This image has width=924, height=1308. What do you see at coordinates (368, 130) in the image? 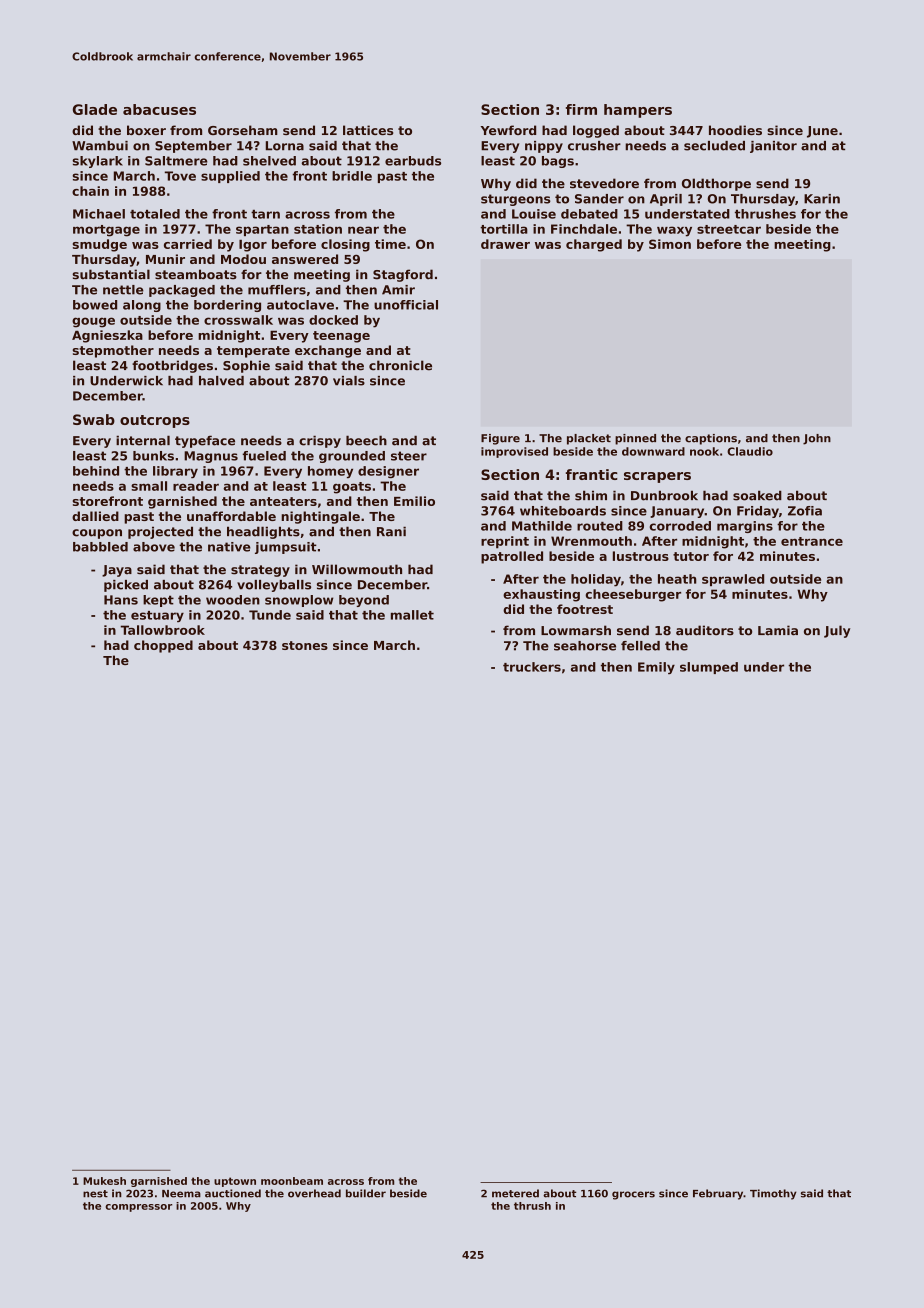
I see `lattices` at bounding box center [368, 130].
